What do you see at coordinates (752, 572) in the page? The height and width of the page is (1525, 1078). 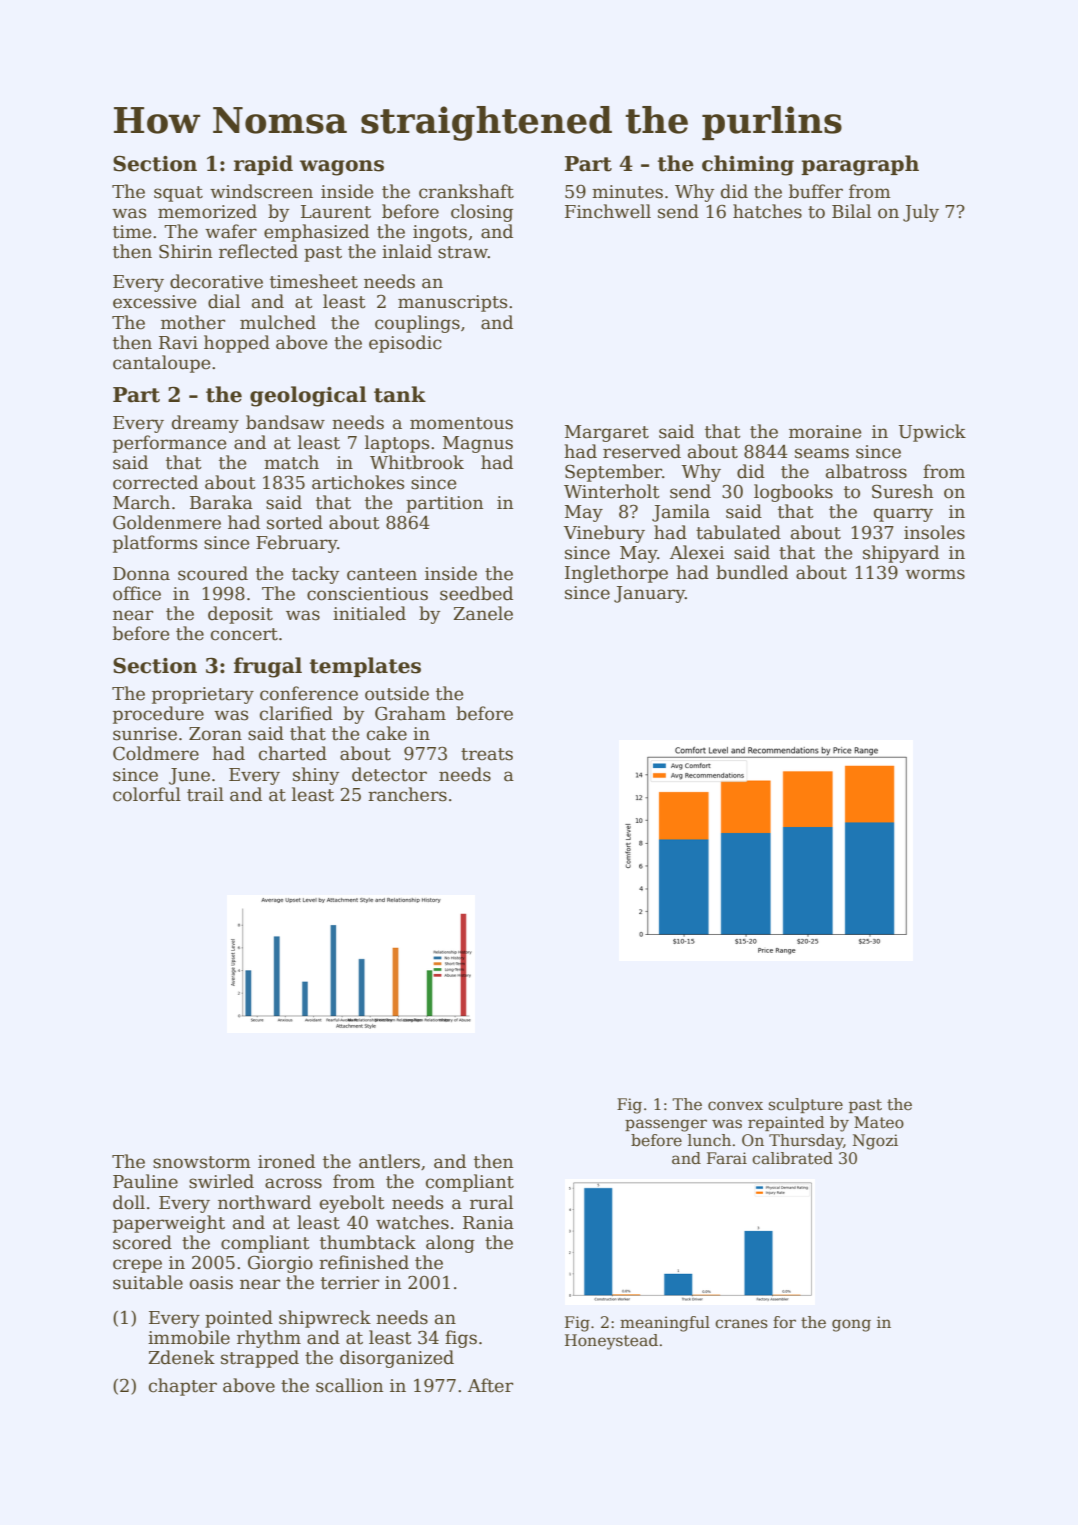 I see `bundled` at bounding box center [752, 572].
